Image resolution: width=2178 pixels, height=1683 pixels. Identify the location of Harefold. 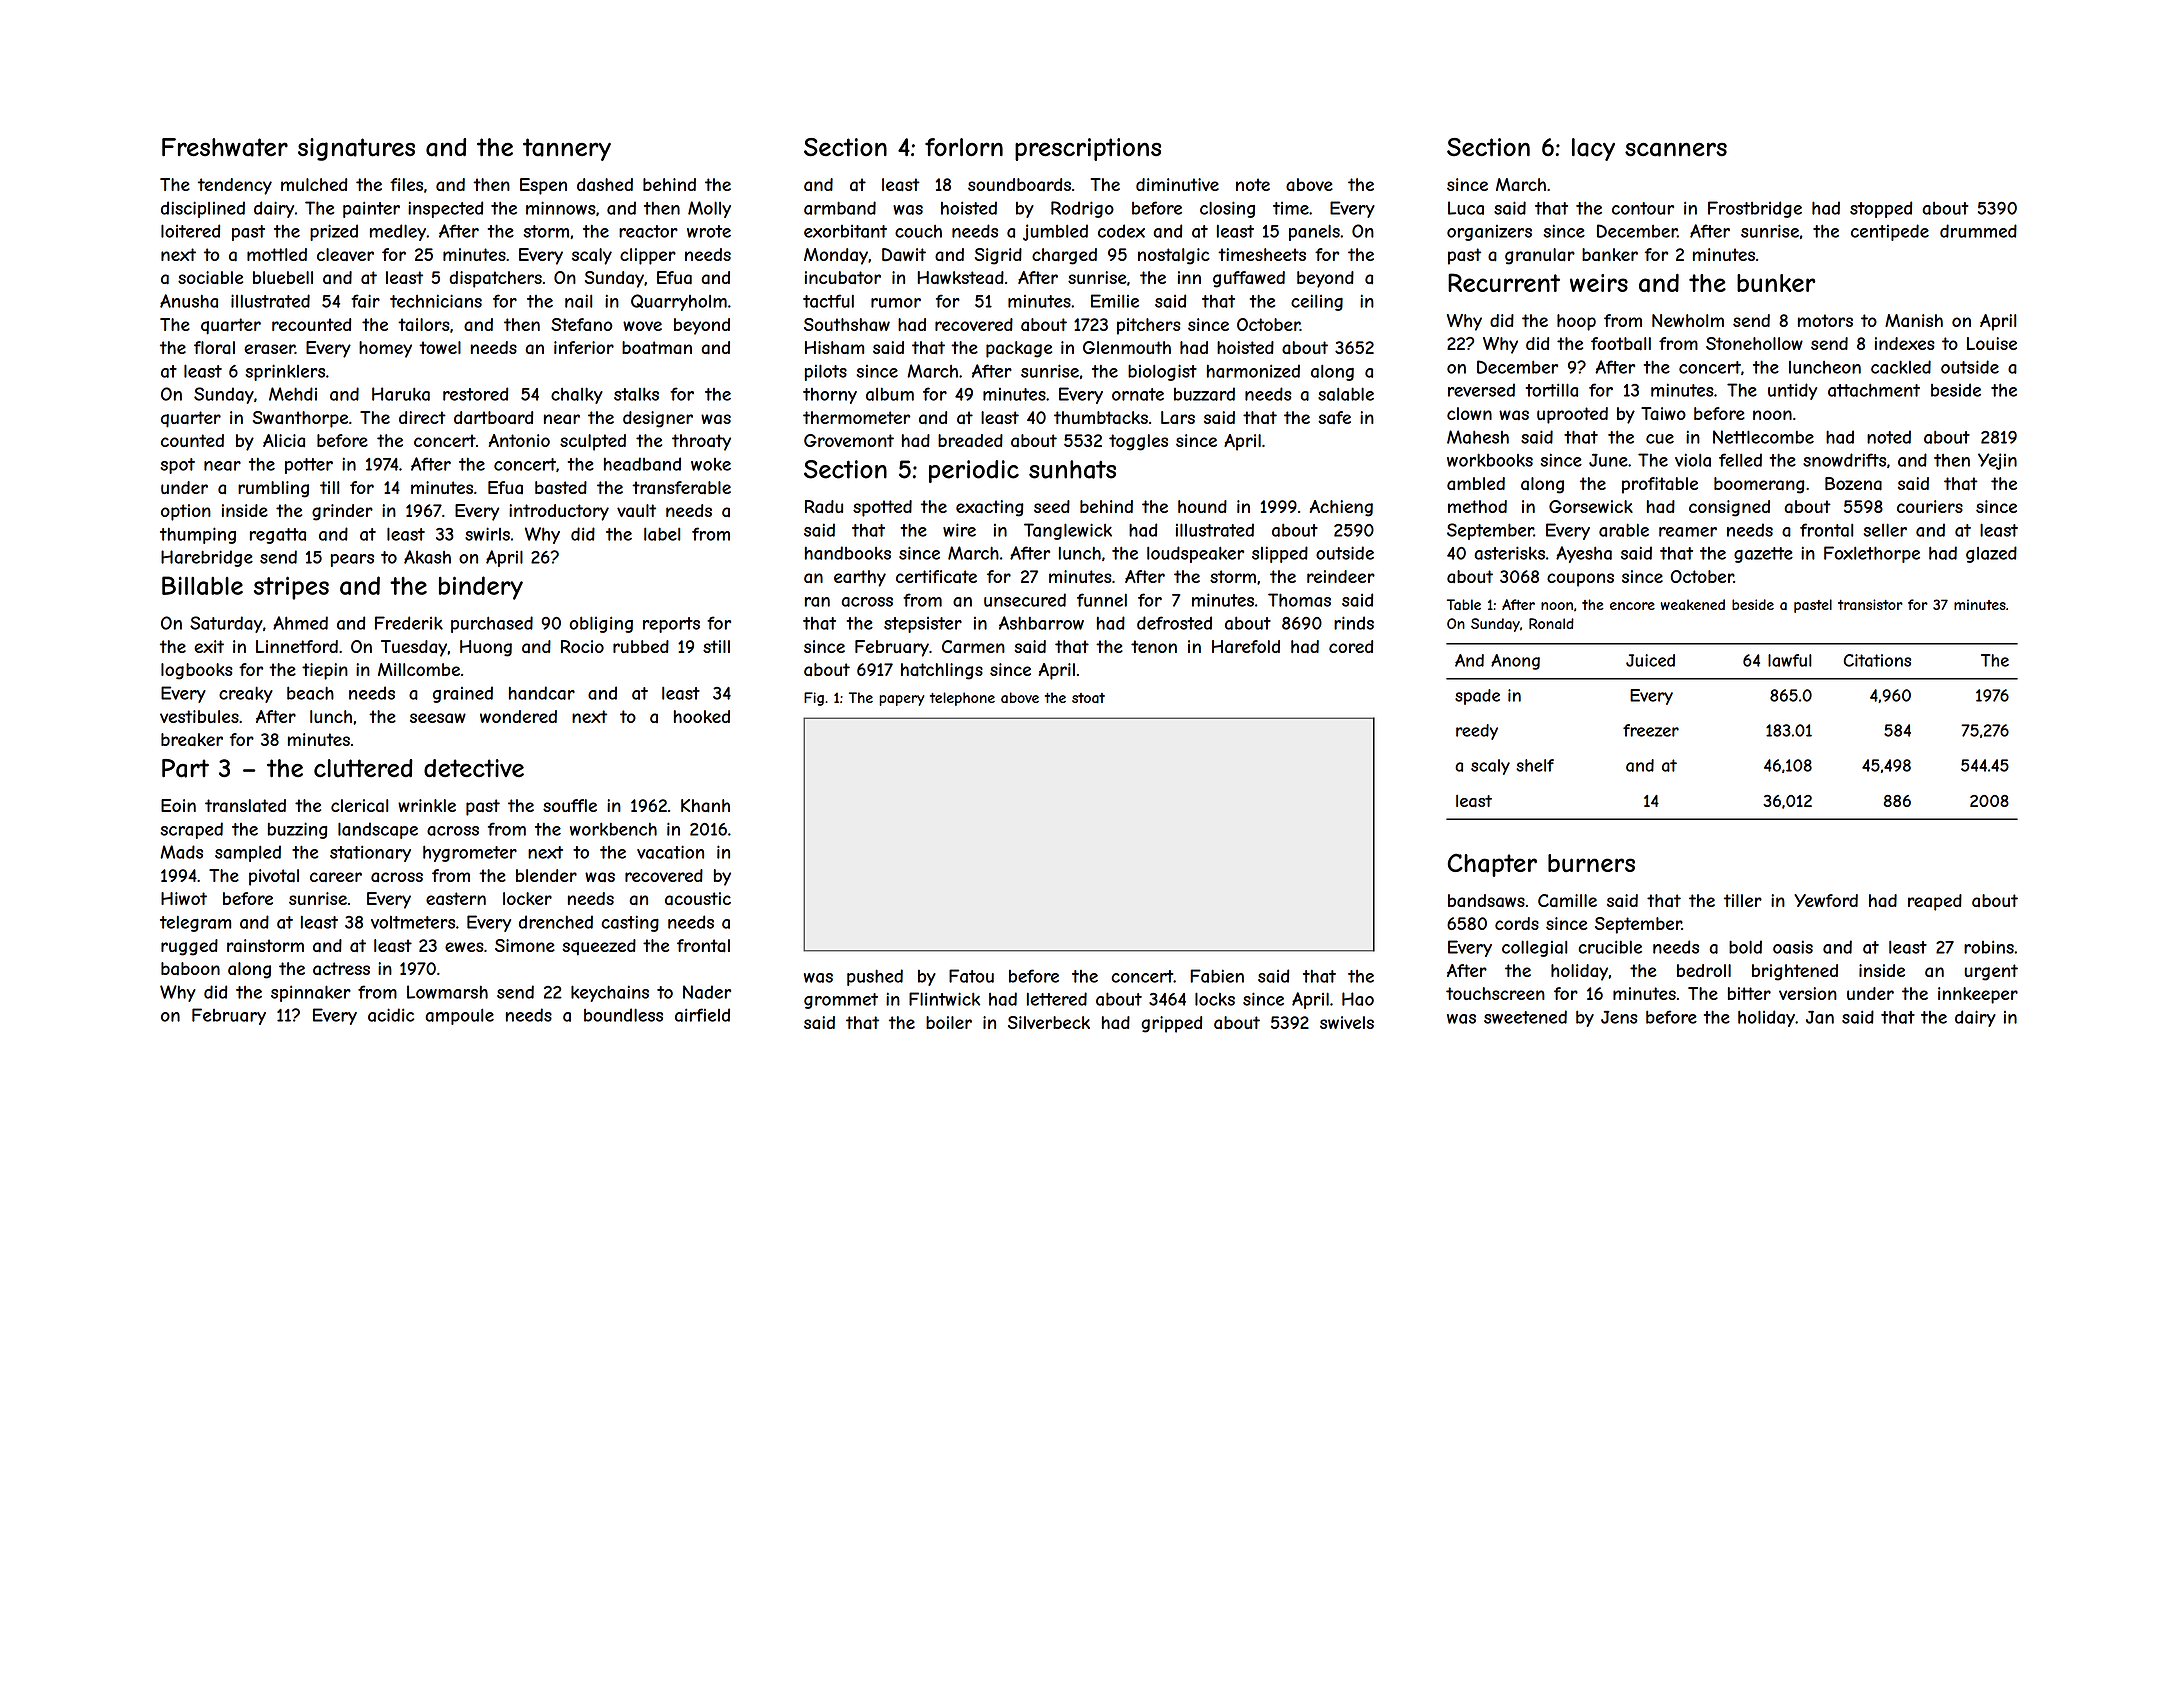
(1246, 646).
